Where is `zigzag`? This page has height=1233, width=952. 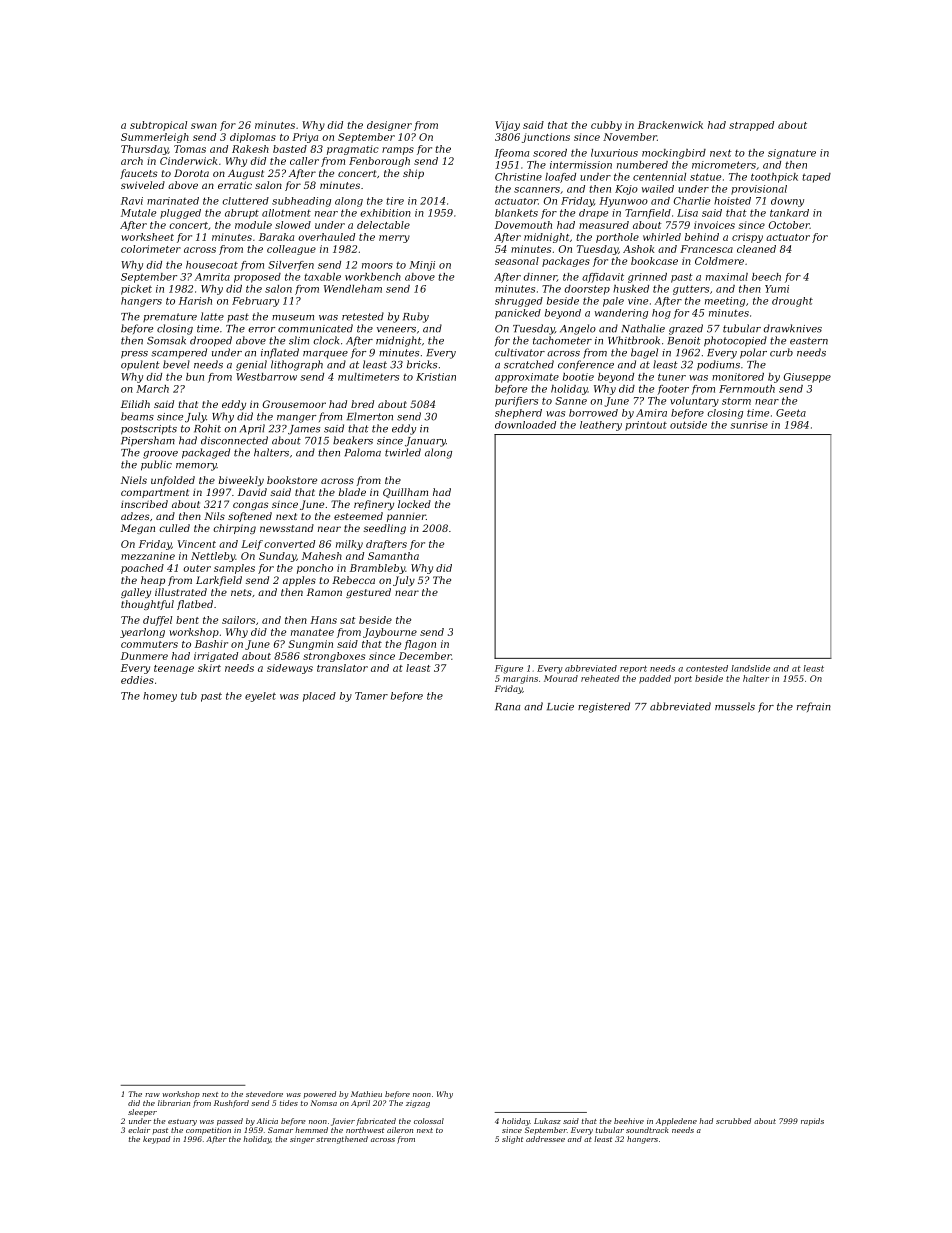
zigzag is located at coordinates (418, 1104).
